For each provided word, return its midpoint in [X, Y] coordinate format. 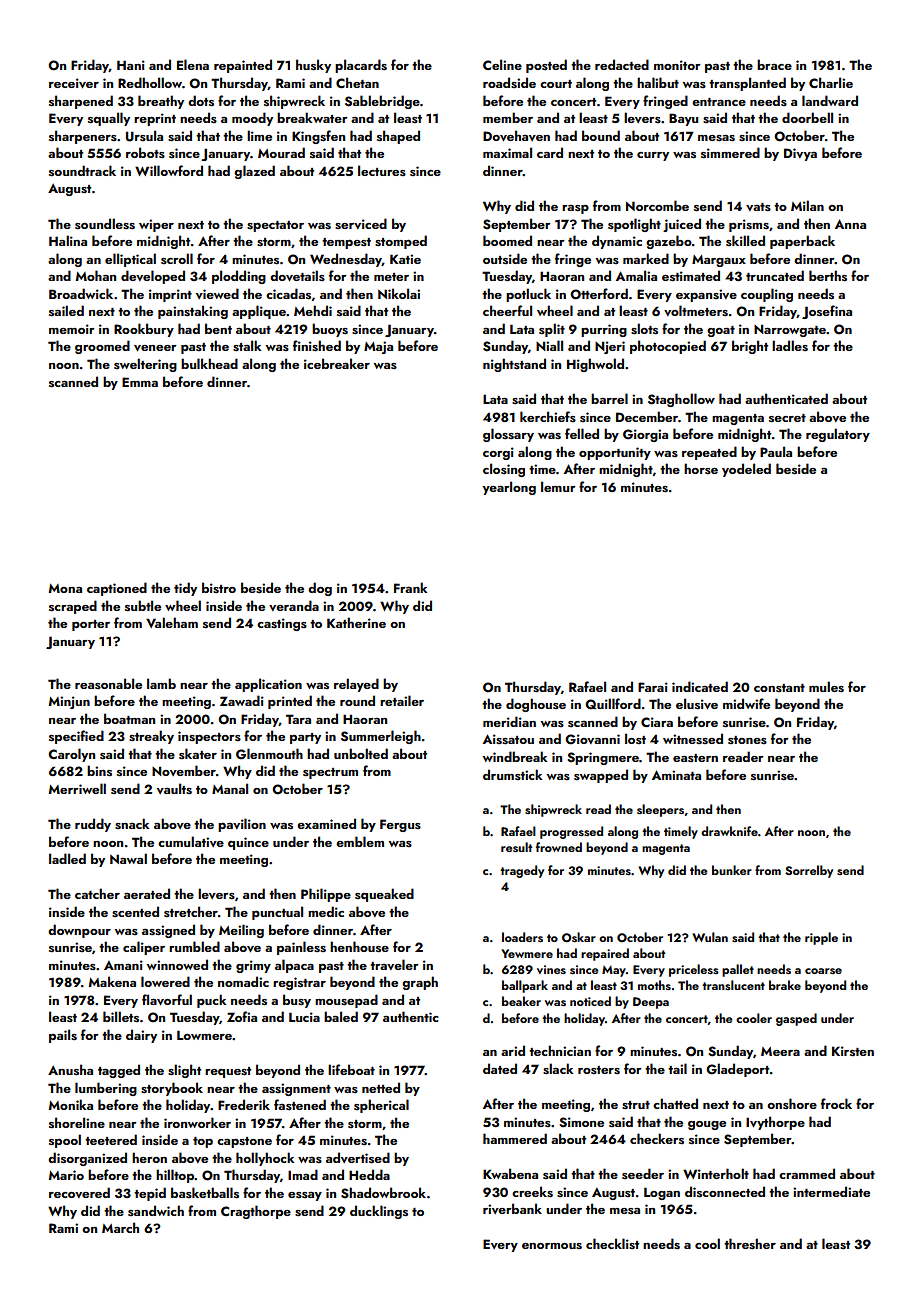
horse [701, 468]
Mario [66, 1175]
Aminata [676, 775]
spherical [381, 1106]
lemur [558, 486]
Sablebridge [382, 102]
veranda [294, 605]
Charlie [831, 82]
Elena [193, 64]
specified [76, 737]
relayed [356, 685]
